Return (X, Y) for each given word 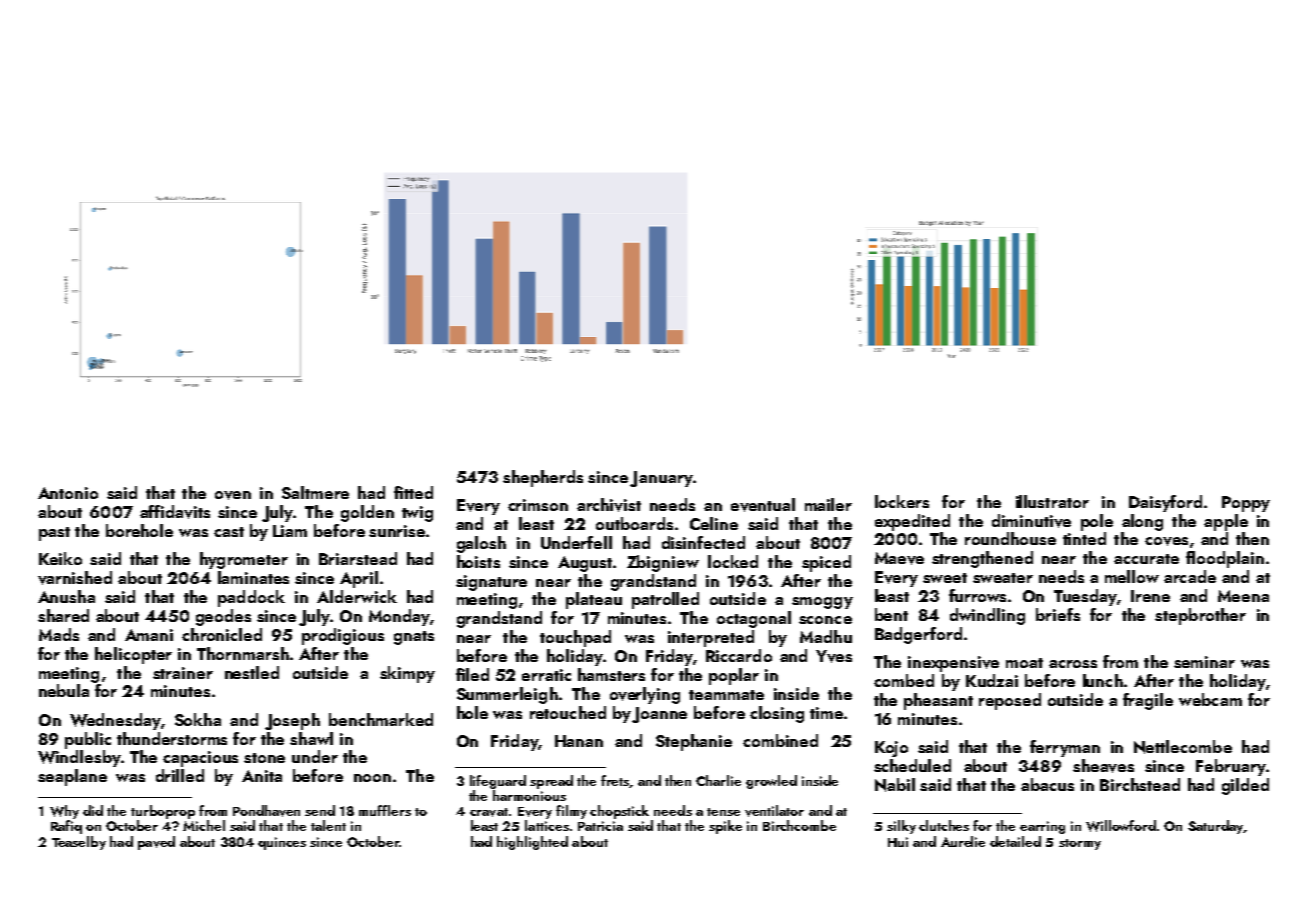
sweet (945, 578)
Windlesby (79, 758)
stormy (1080, 844)
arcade (1190, 576)
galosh (481, 544)
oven (233, 495)
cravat (489, 812)
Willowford (1121, 826)
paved (156, 843)
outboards (634, 523)
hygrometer (244, 560)
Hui (898, 842)
